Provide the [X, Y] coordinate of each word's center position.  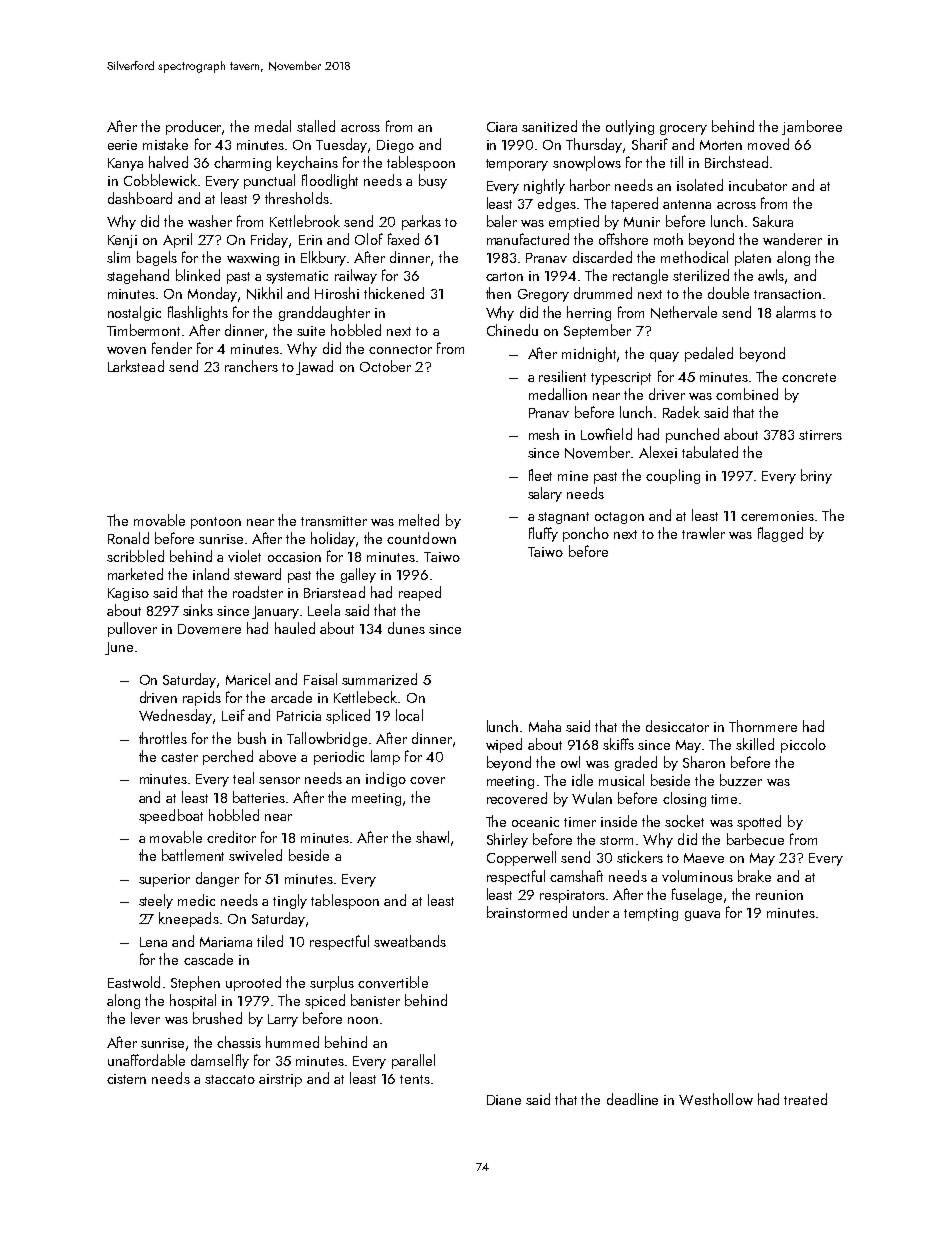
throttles [163, 738]
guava [702, 916]
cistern [126, 1079]
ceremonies [777, 516]
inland [211, 574]
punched [692, 435]
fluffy [543, 534]
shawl [432, 837]
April [177, 240]
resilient [562, 376]
